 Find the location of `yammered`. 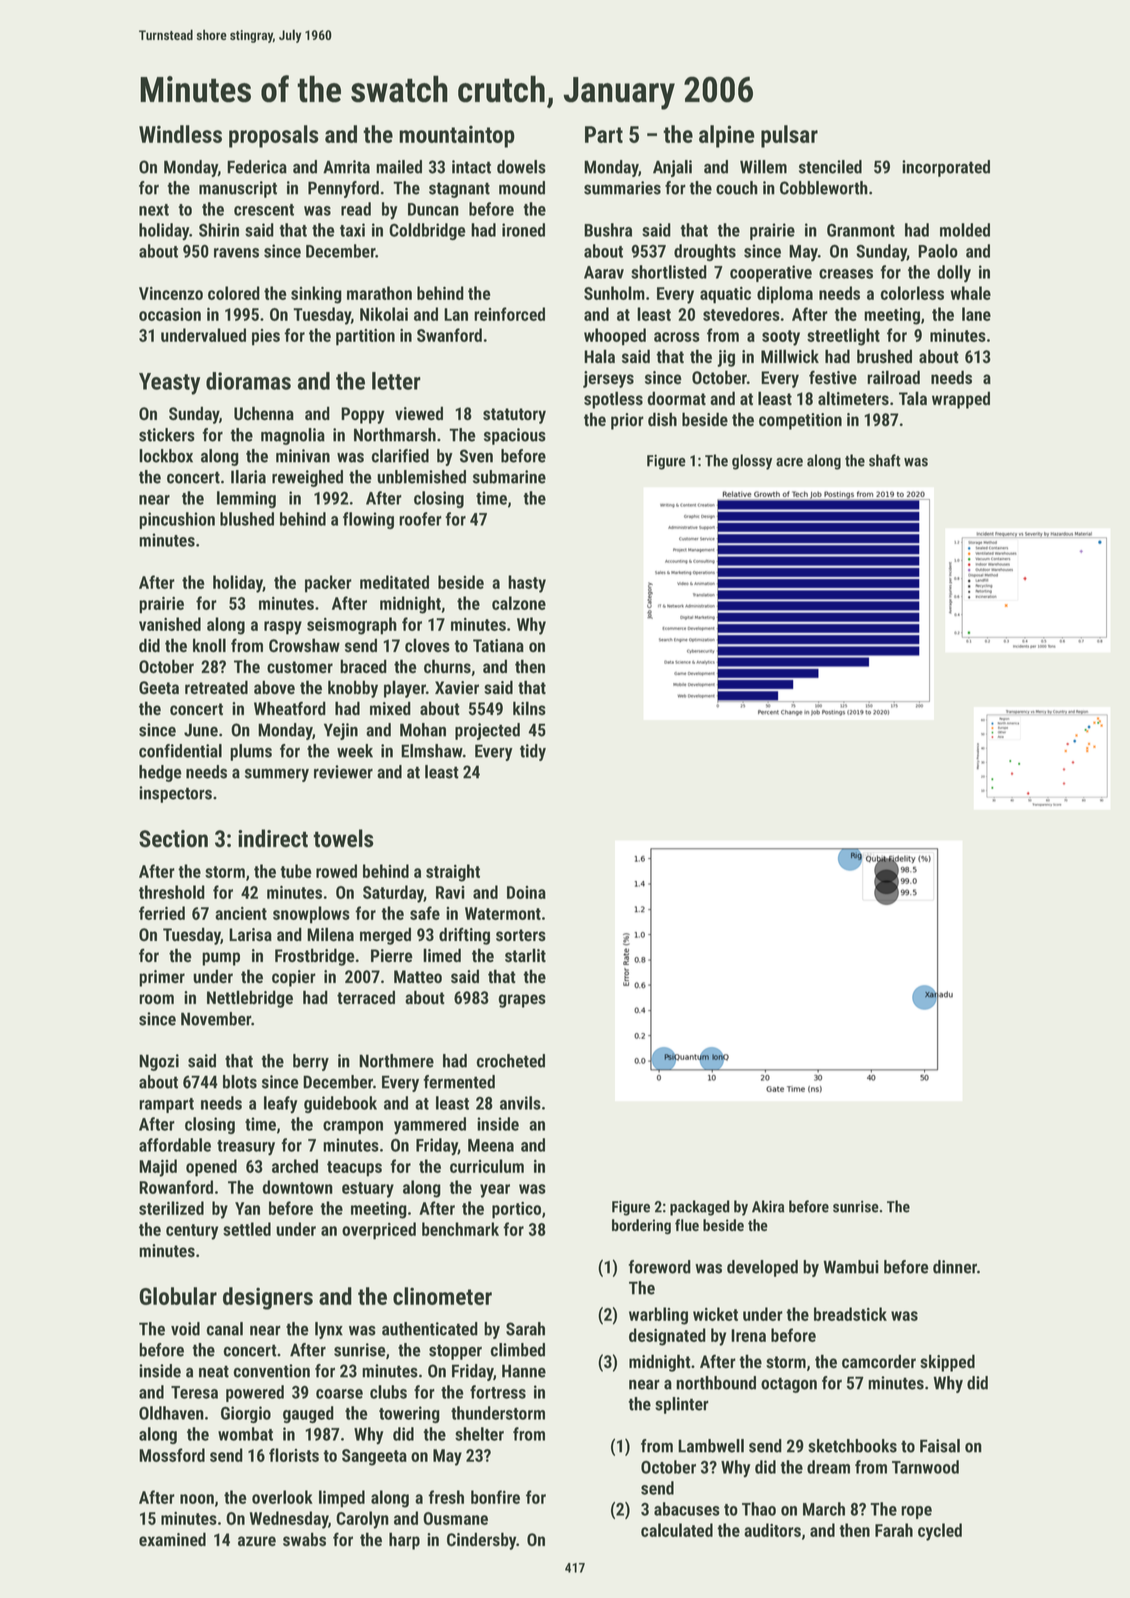

yammered is located at coordinates (430, 1126).
